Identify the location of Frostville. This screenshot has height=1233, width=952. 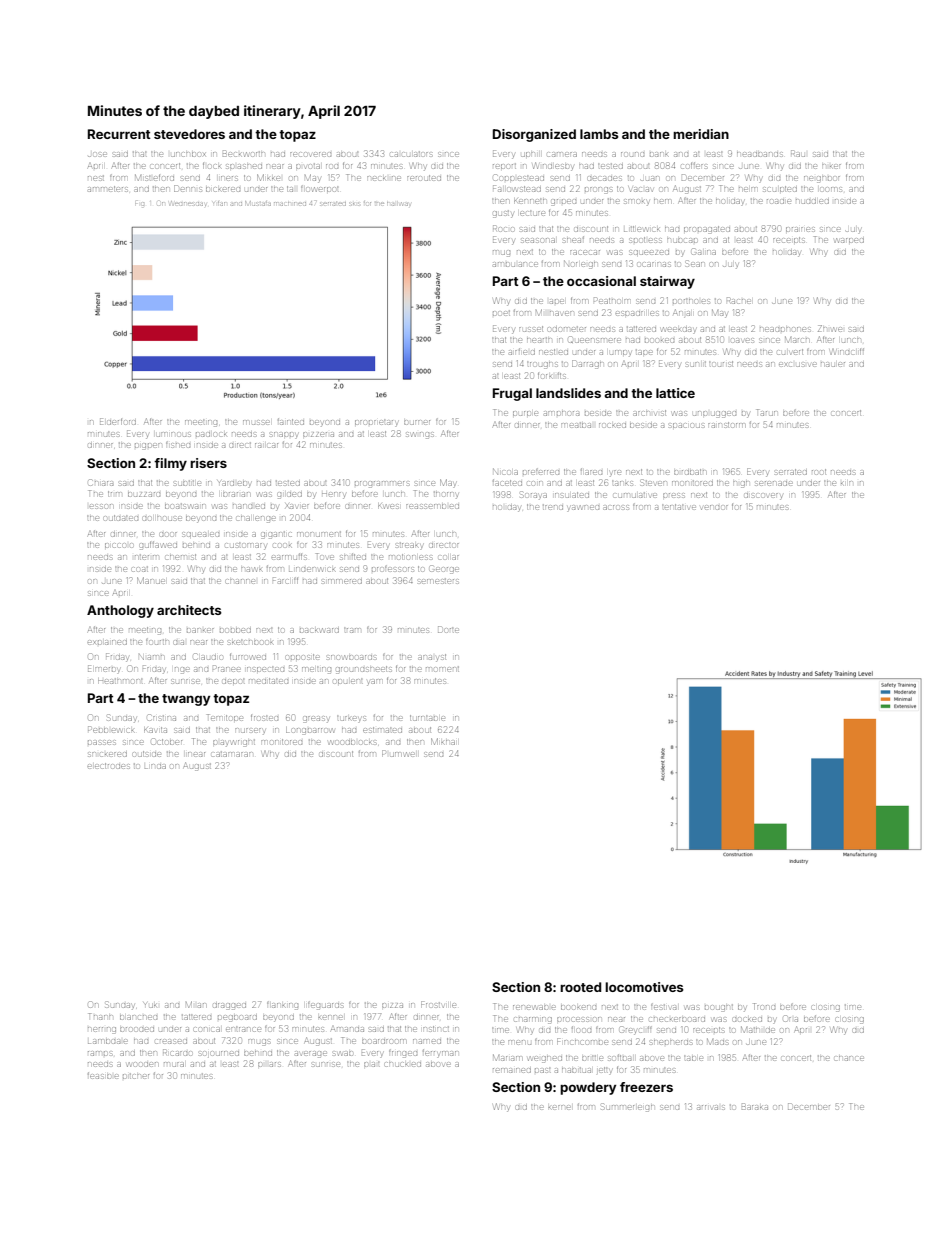
(438, 1004).
